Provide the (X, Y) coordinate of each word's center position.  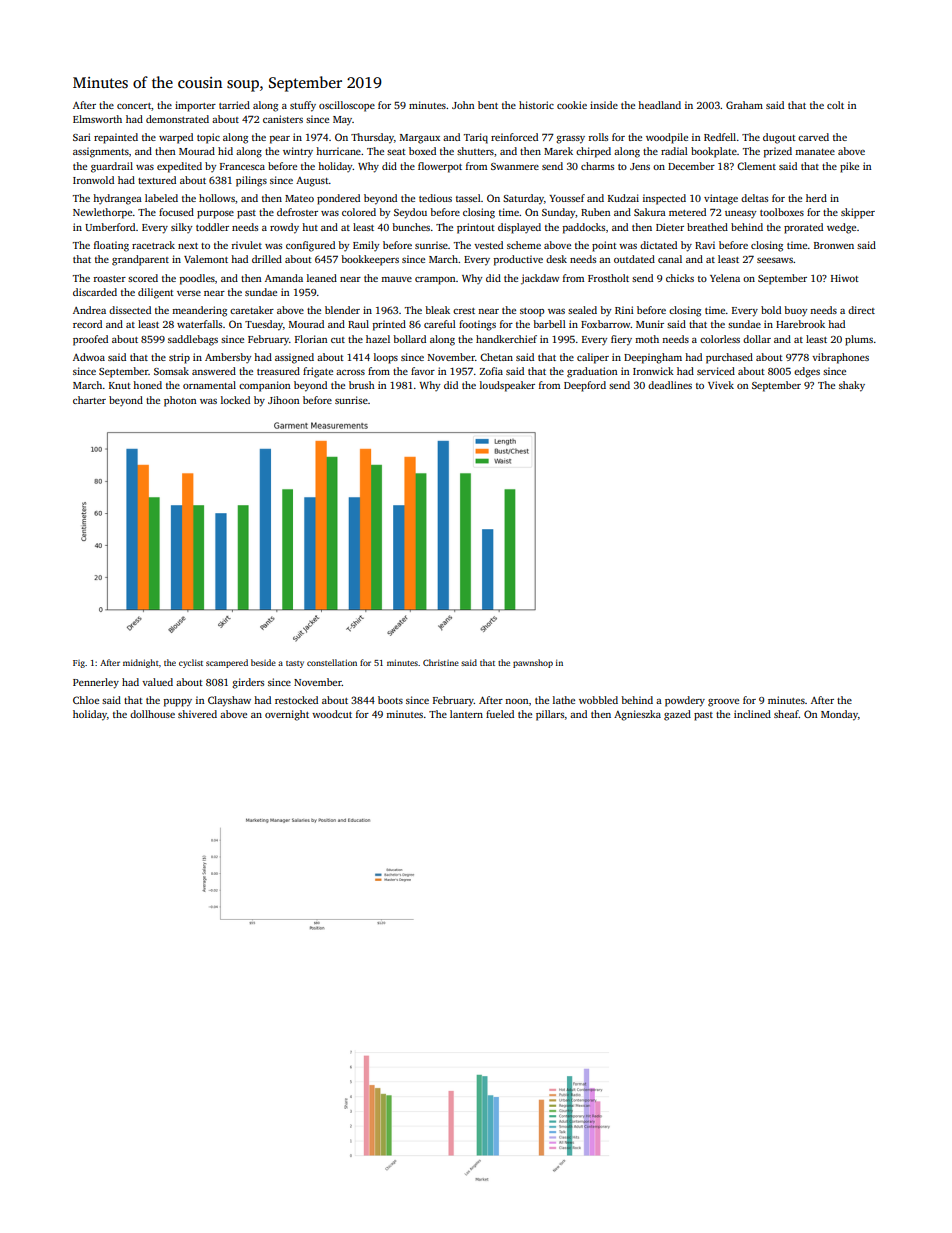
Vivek (721, 385)
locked (235, 400)
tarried (234, 105)
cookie (572, 105)
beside (263, 662)
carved (813, 137)
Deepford (585, 386)
